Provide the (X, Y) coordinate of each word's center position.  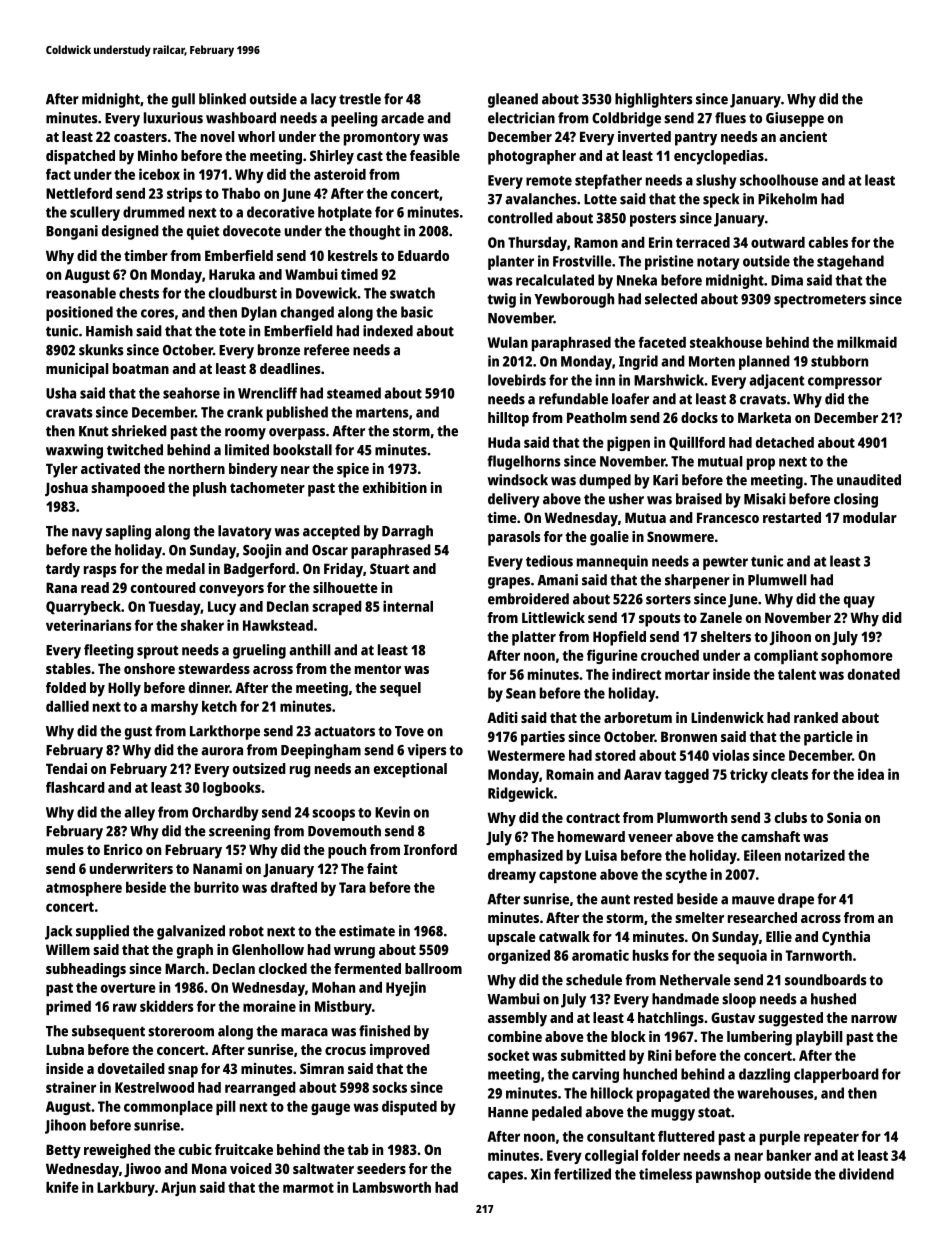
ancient (803, 136)
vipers (427, 751)
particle (828, 738)
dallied (67, 706)
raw (125, 1007)
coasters (140, 137)
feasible (435, 155)
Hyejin (406, 988)
